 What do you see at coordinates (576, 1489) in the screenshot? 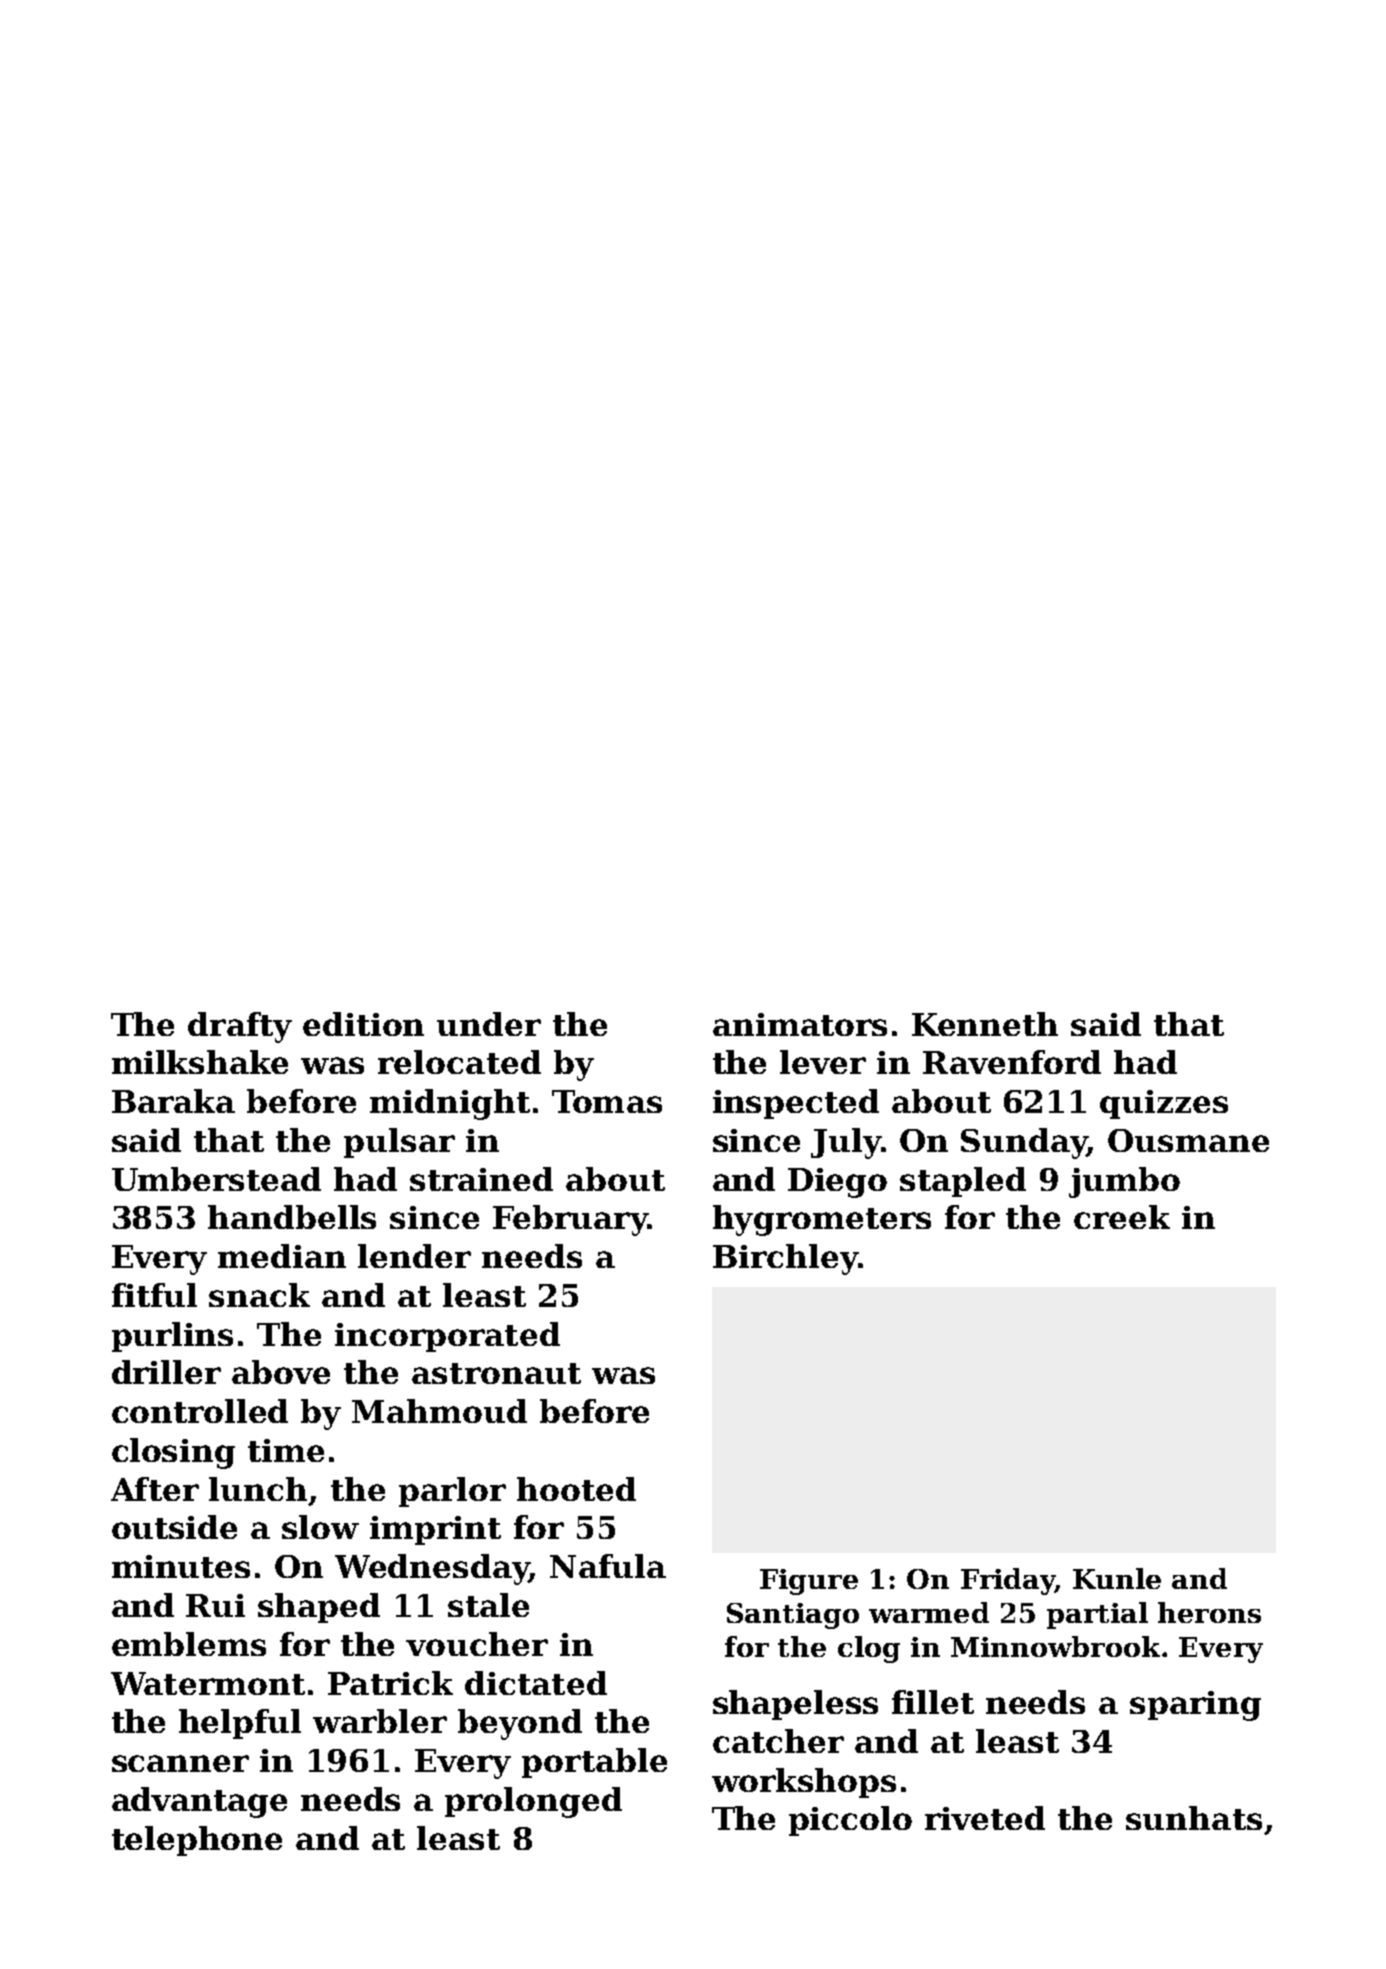
I see `hooted` at bounding box center [576, 1489].
